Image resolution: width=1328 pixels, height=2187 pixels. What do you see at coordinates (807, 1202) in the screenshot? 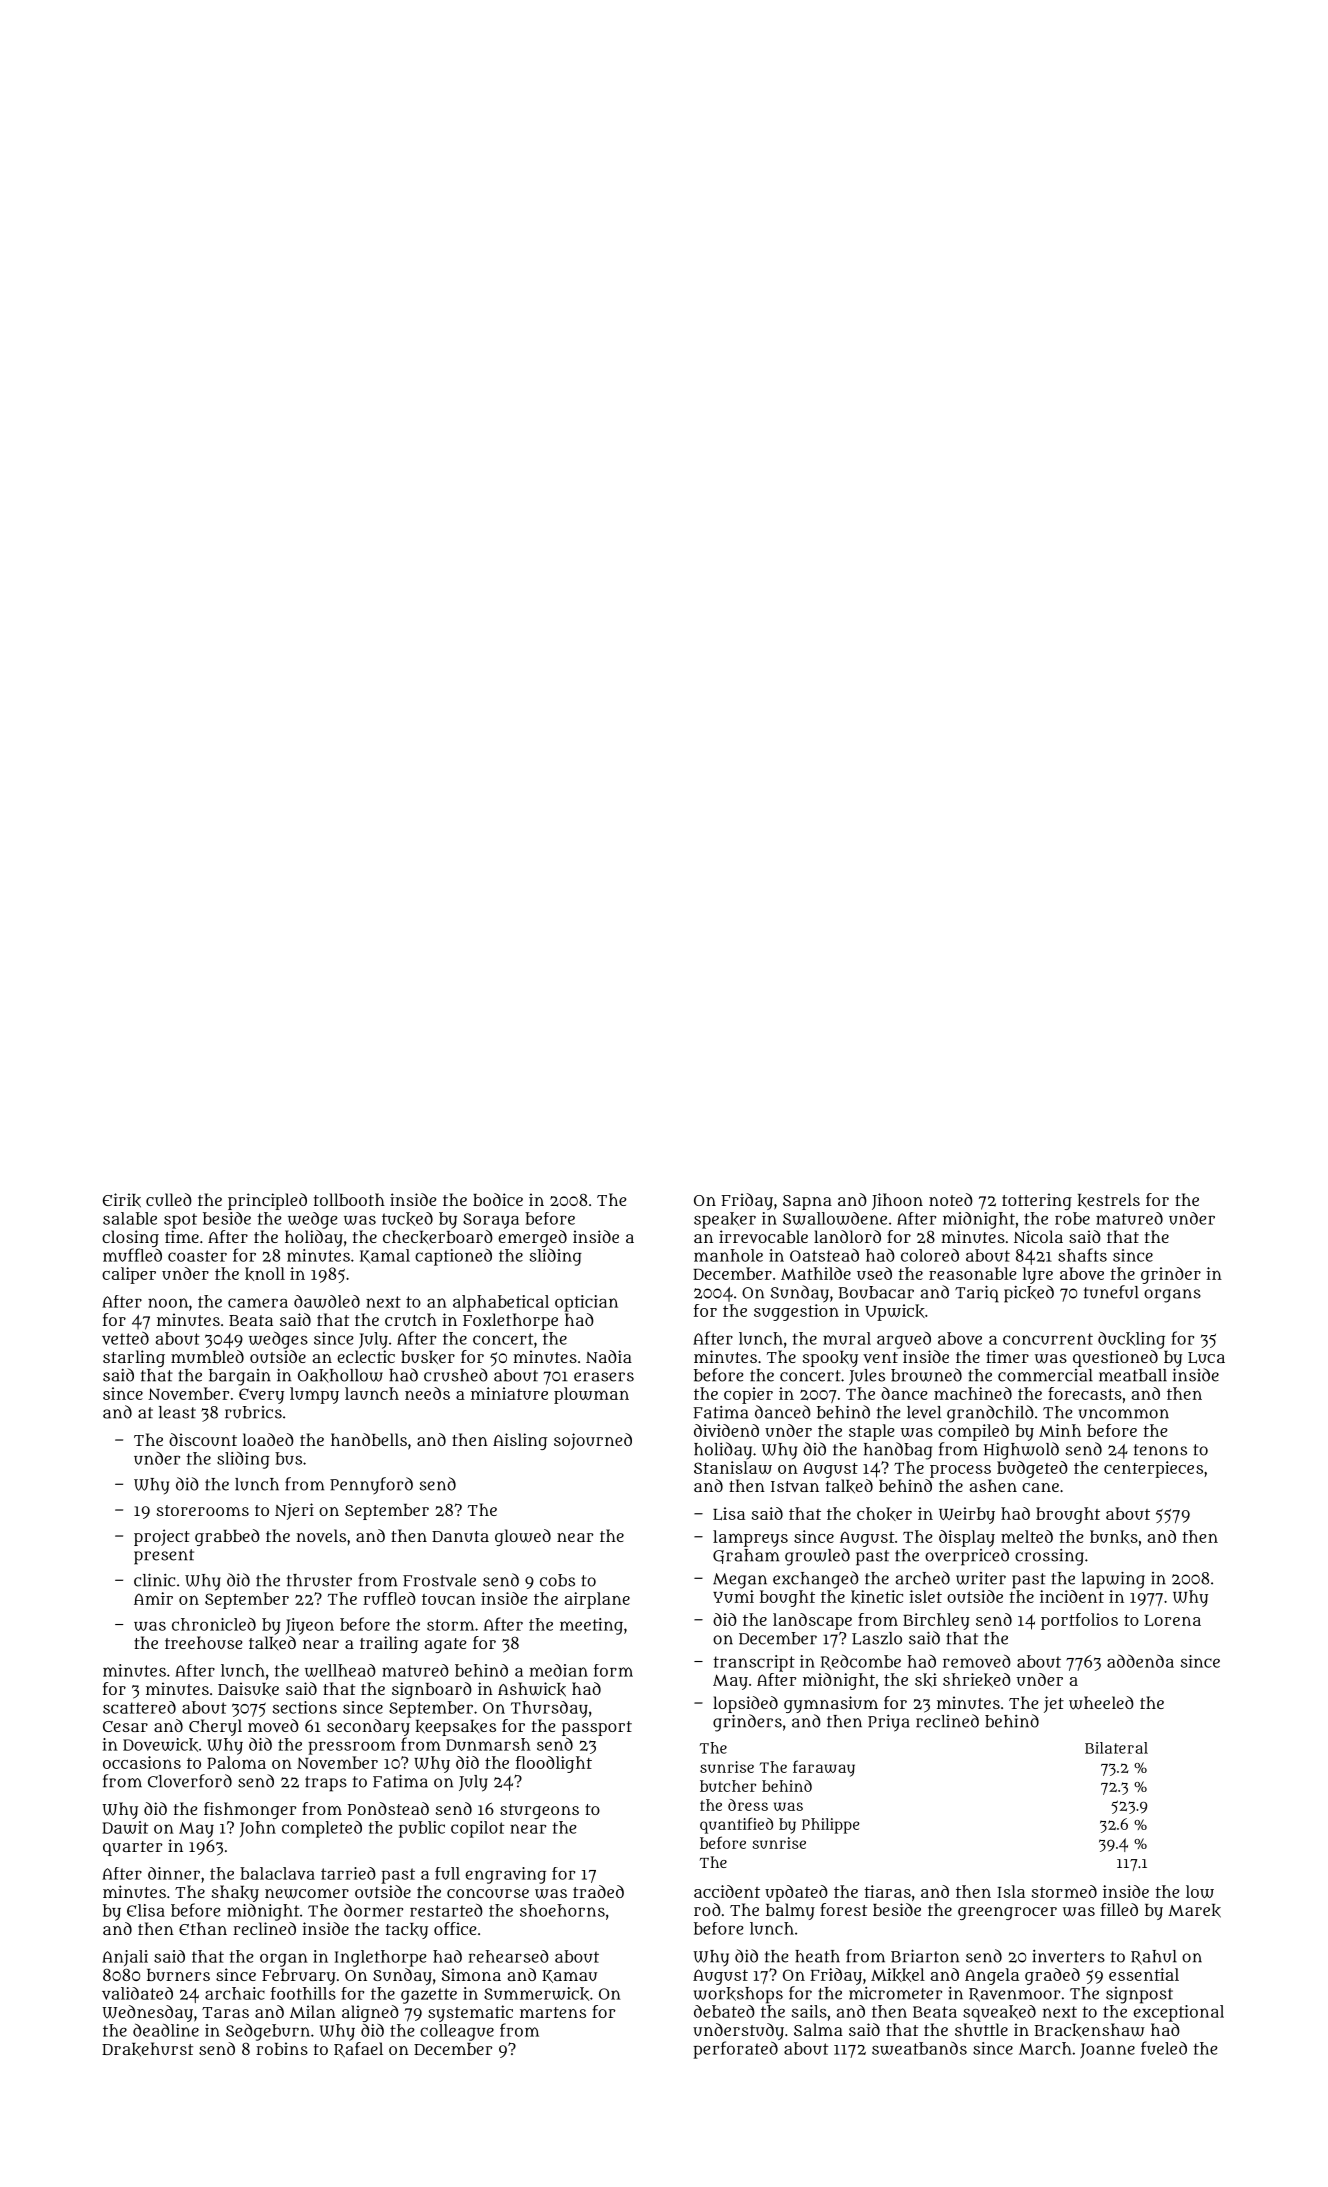
I see `Sapna` at bounding box center [807, 1202].
